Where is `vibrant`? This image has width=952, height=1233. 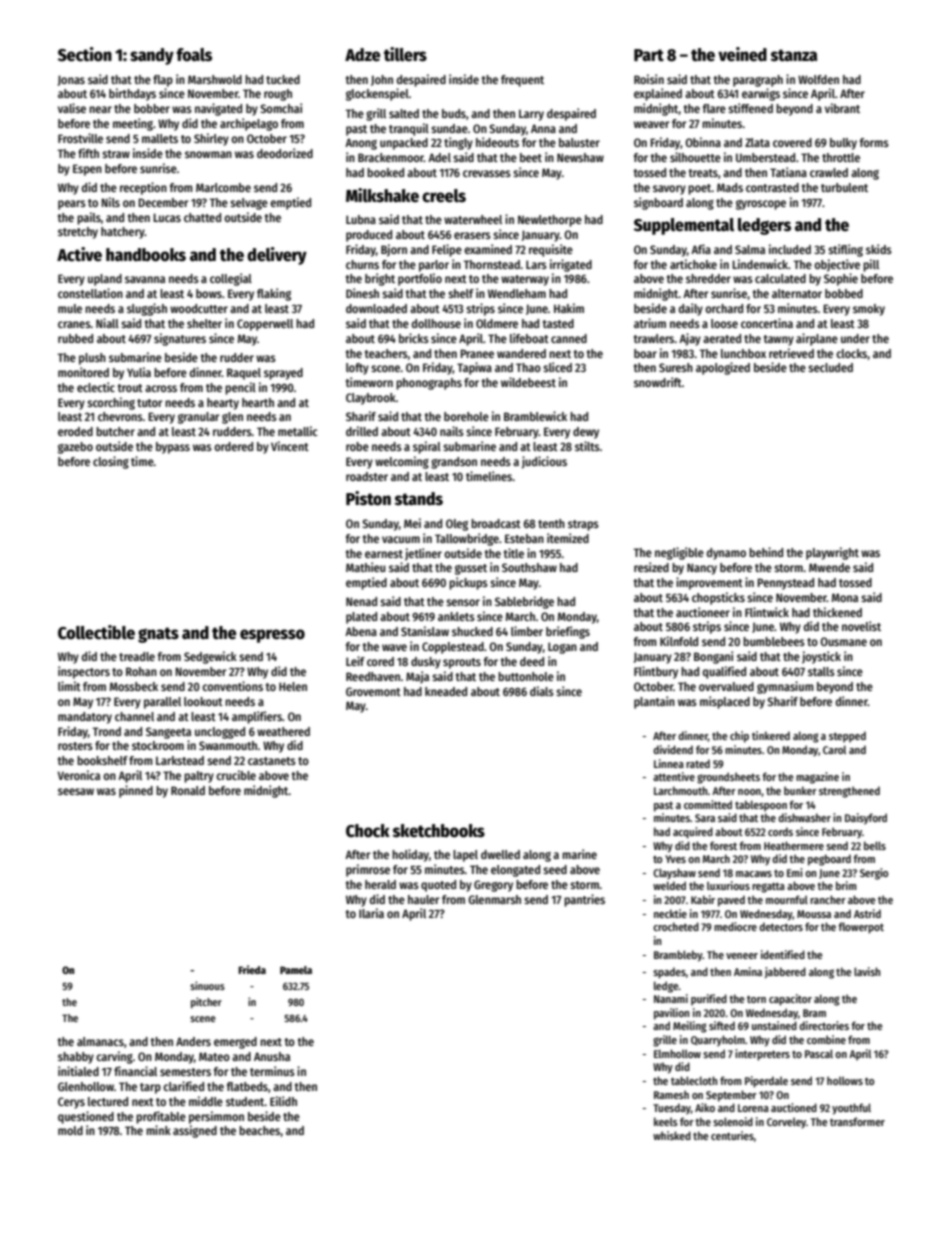
vibrant is located at coordinates (842, 108).
